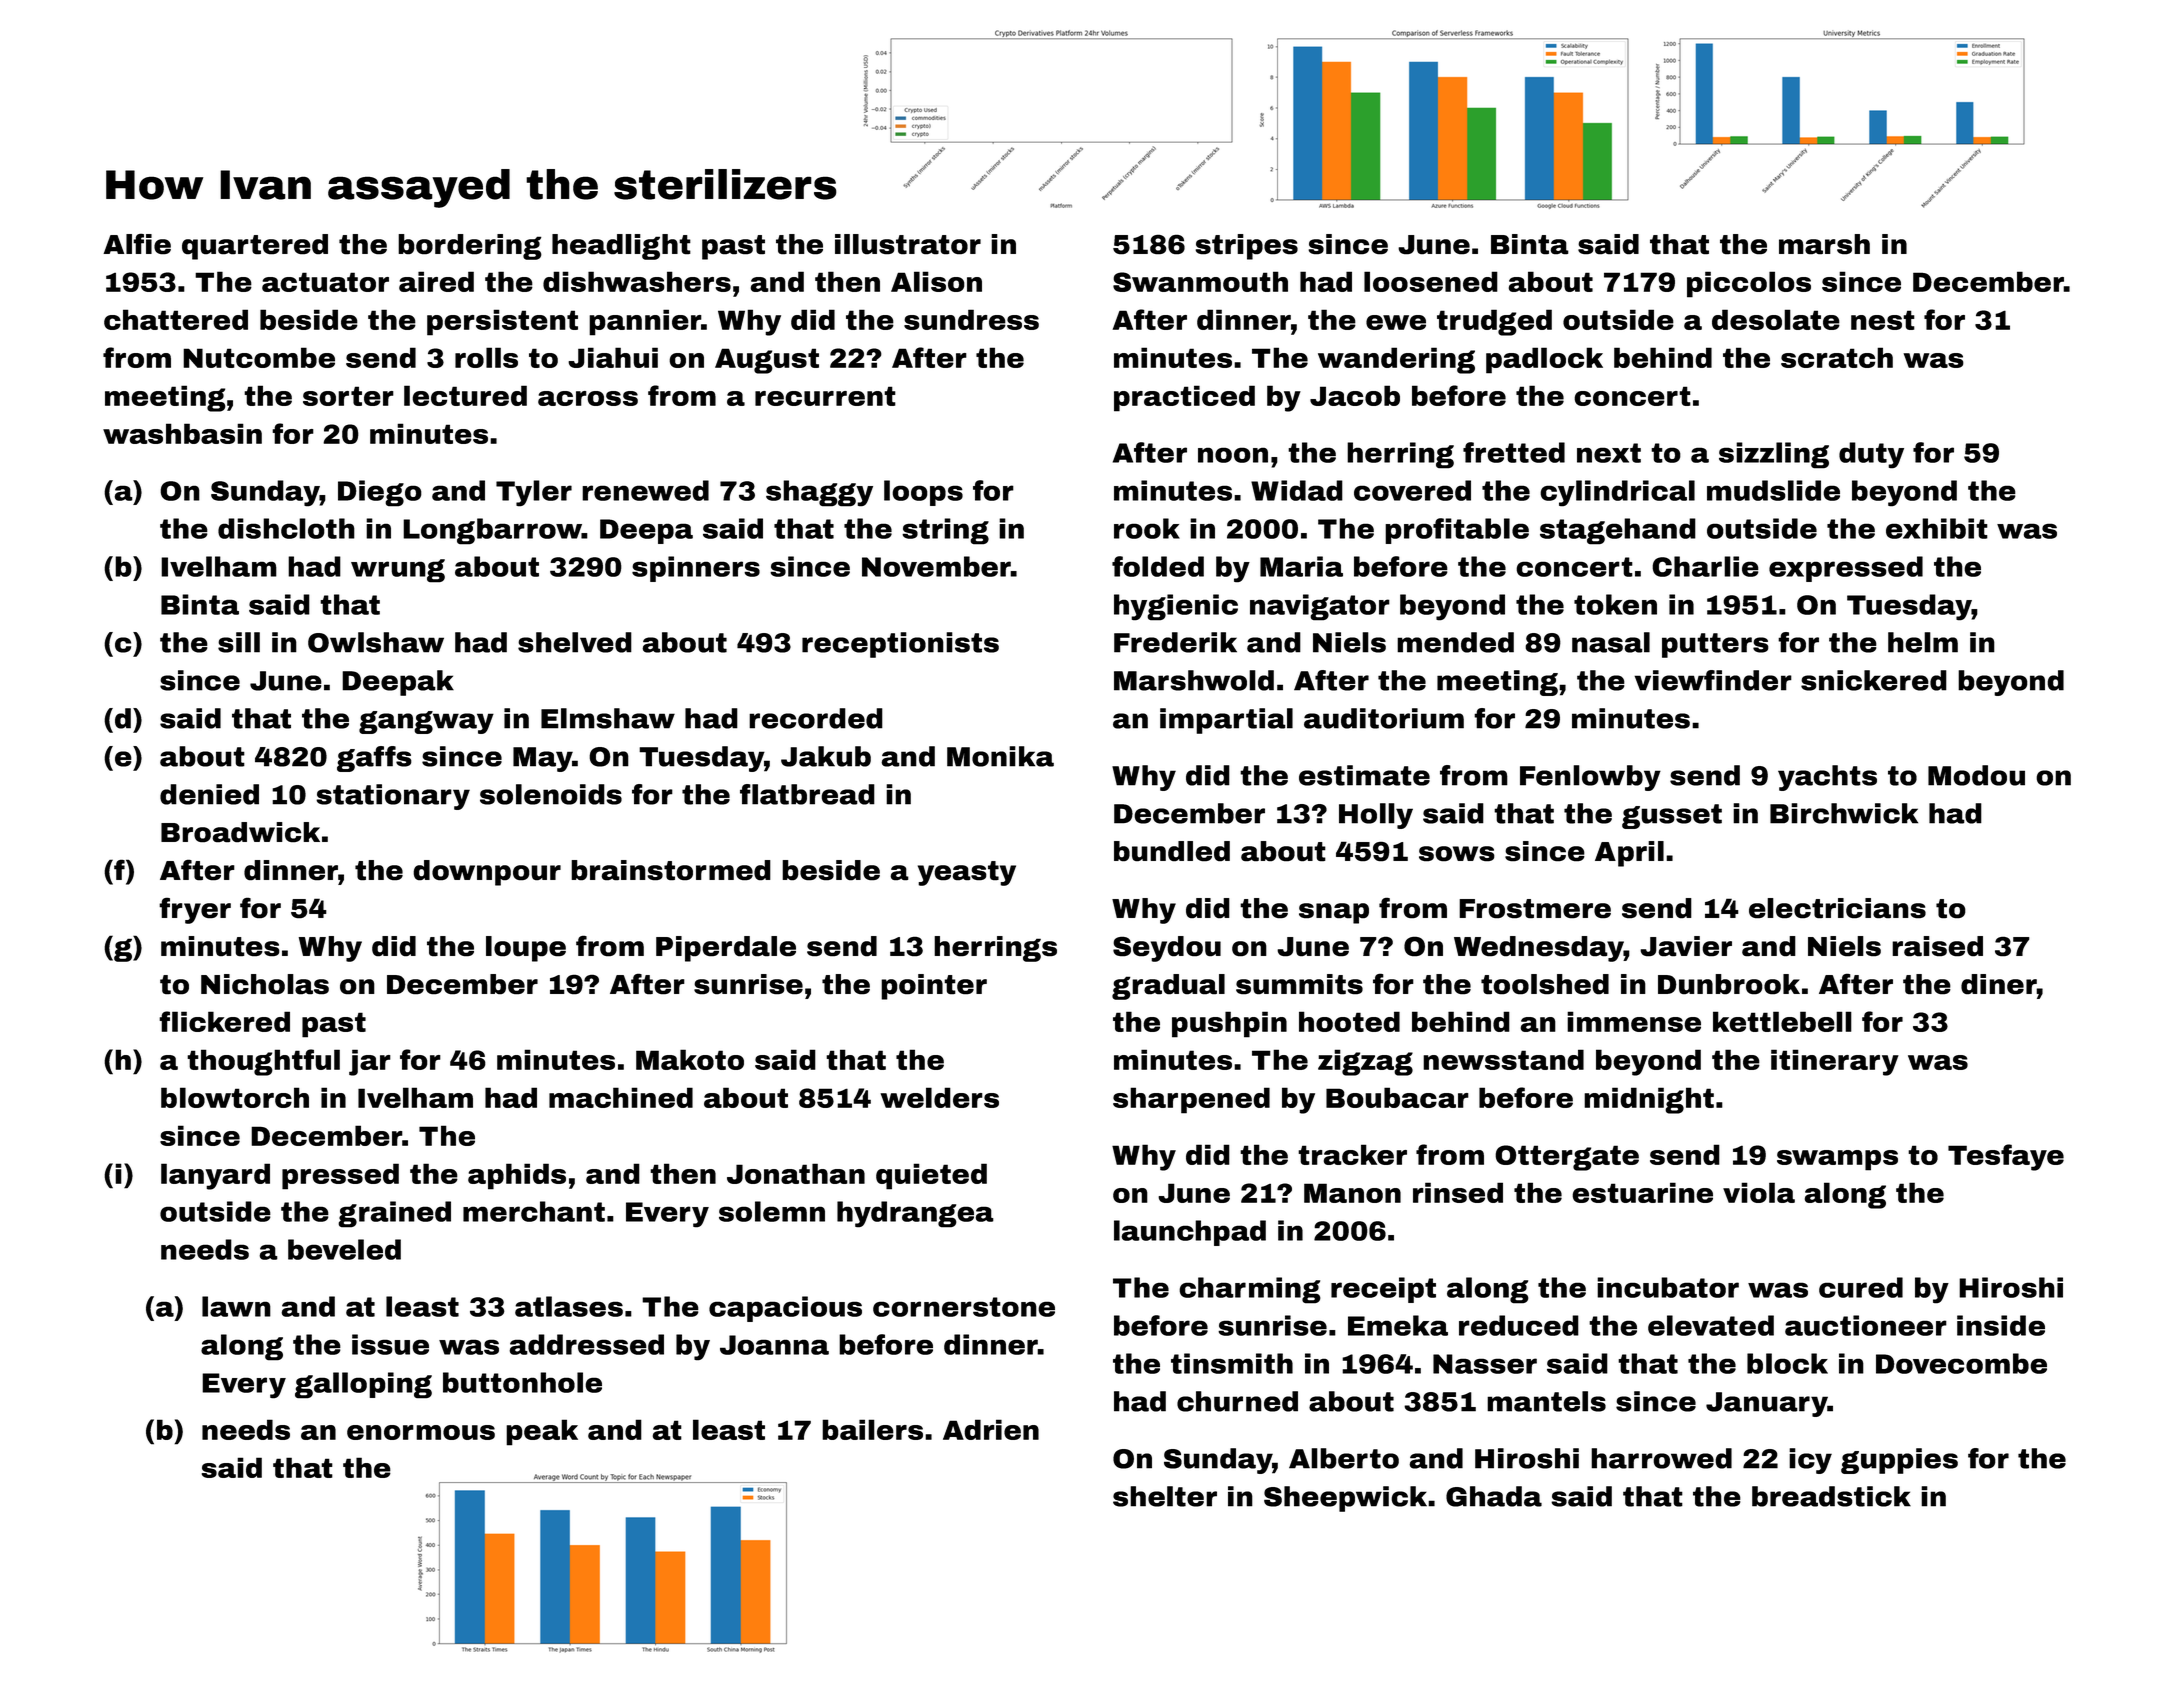 The height and width of the screenshot is (1683, 2178). What do you see at coordinates (286, 528) in the screenshot?
I see `dishcloth` at bounding box center [286, 528].
